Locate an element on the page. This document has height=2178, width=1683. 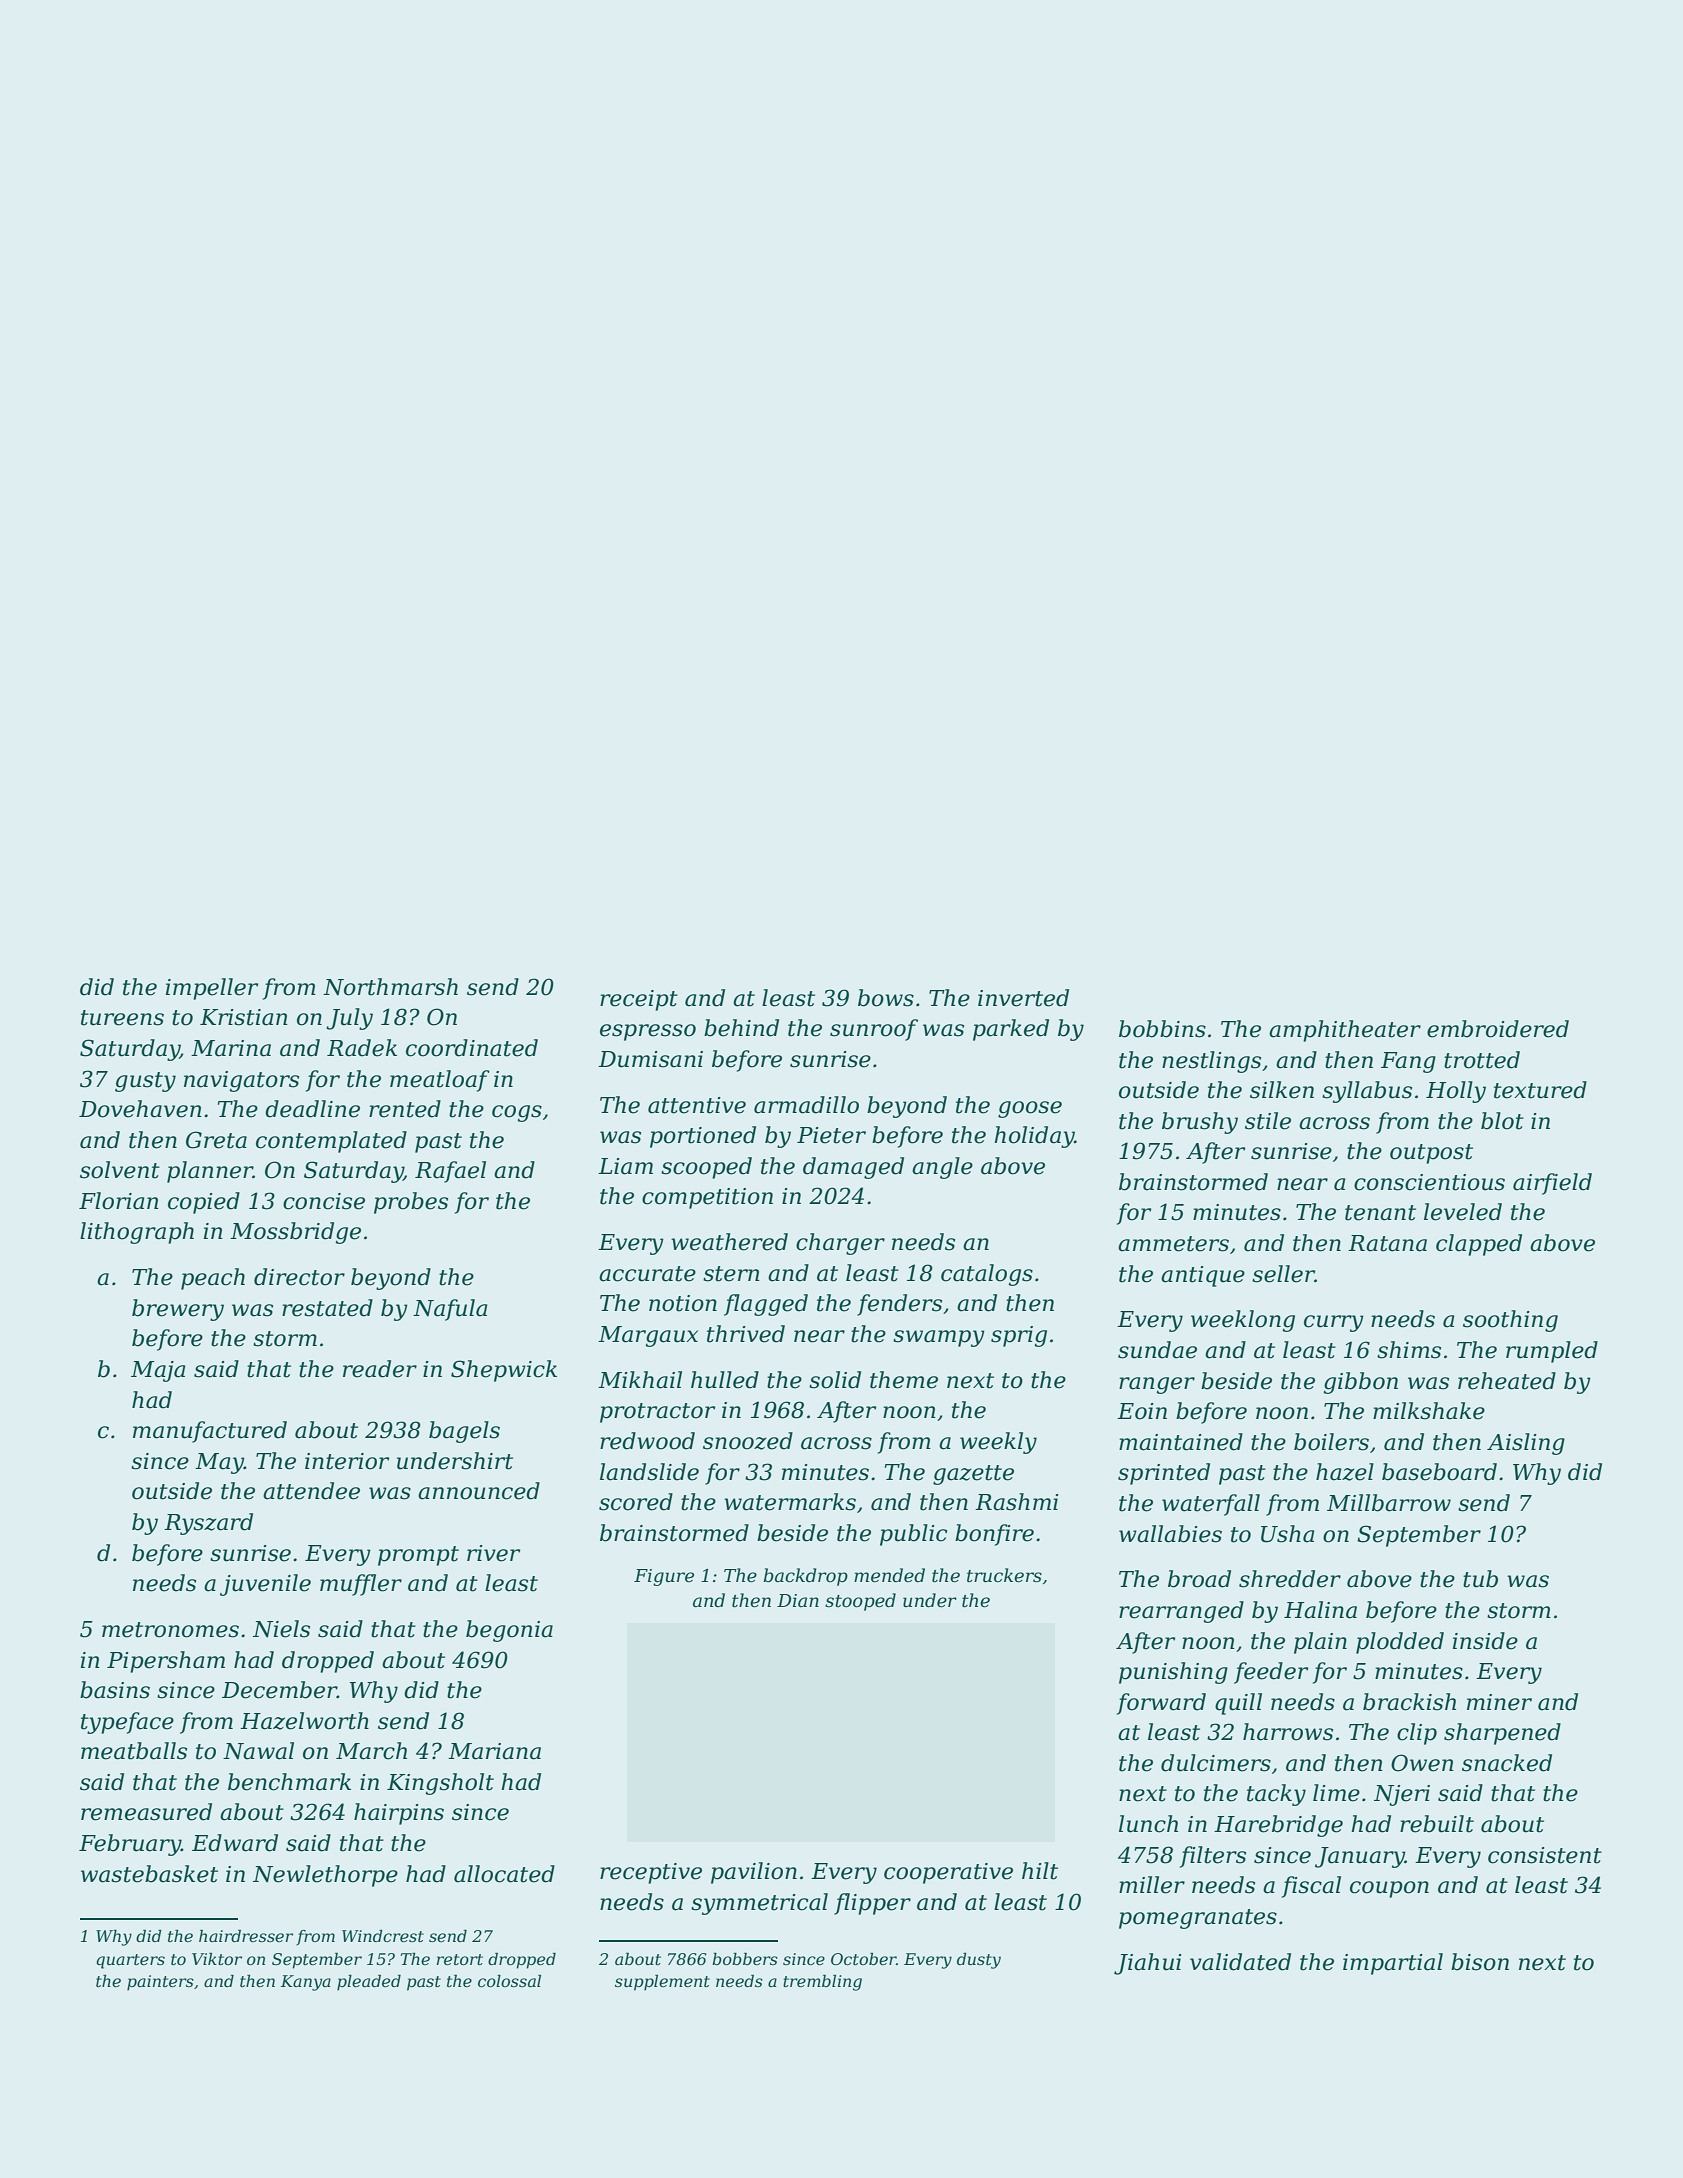
competition is located at coordinates (707, 1198).
